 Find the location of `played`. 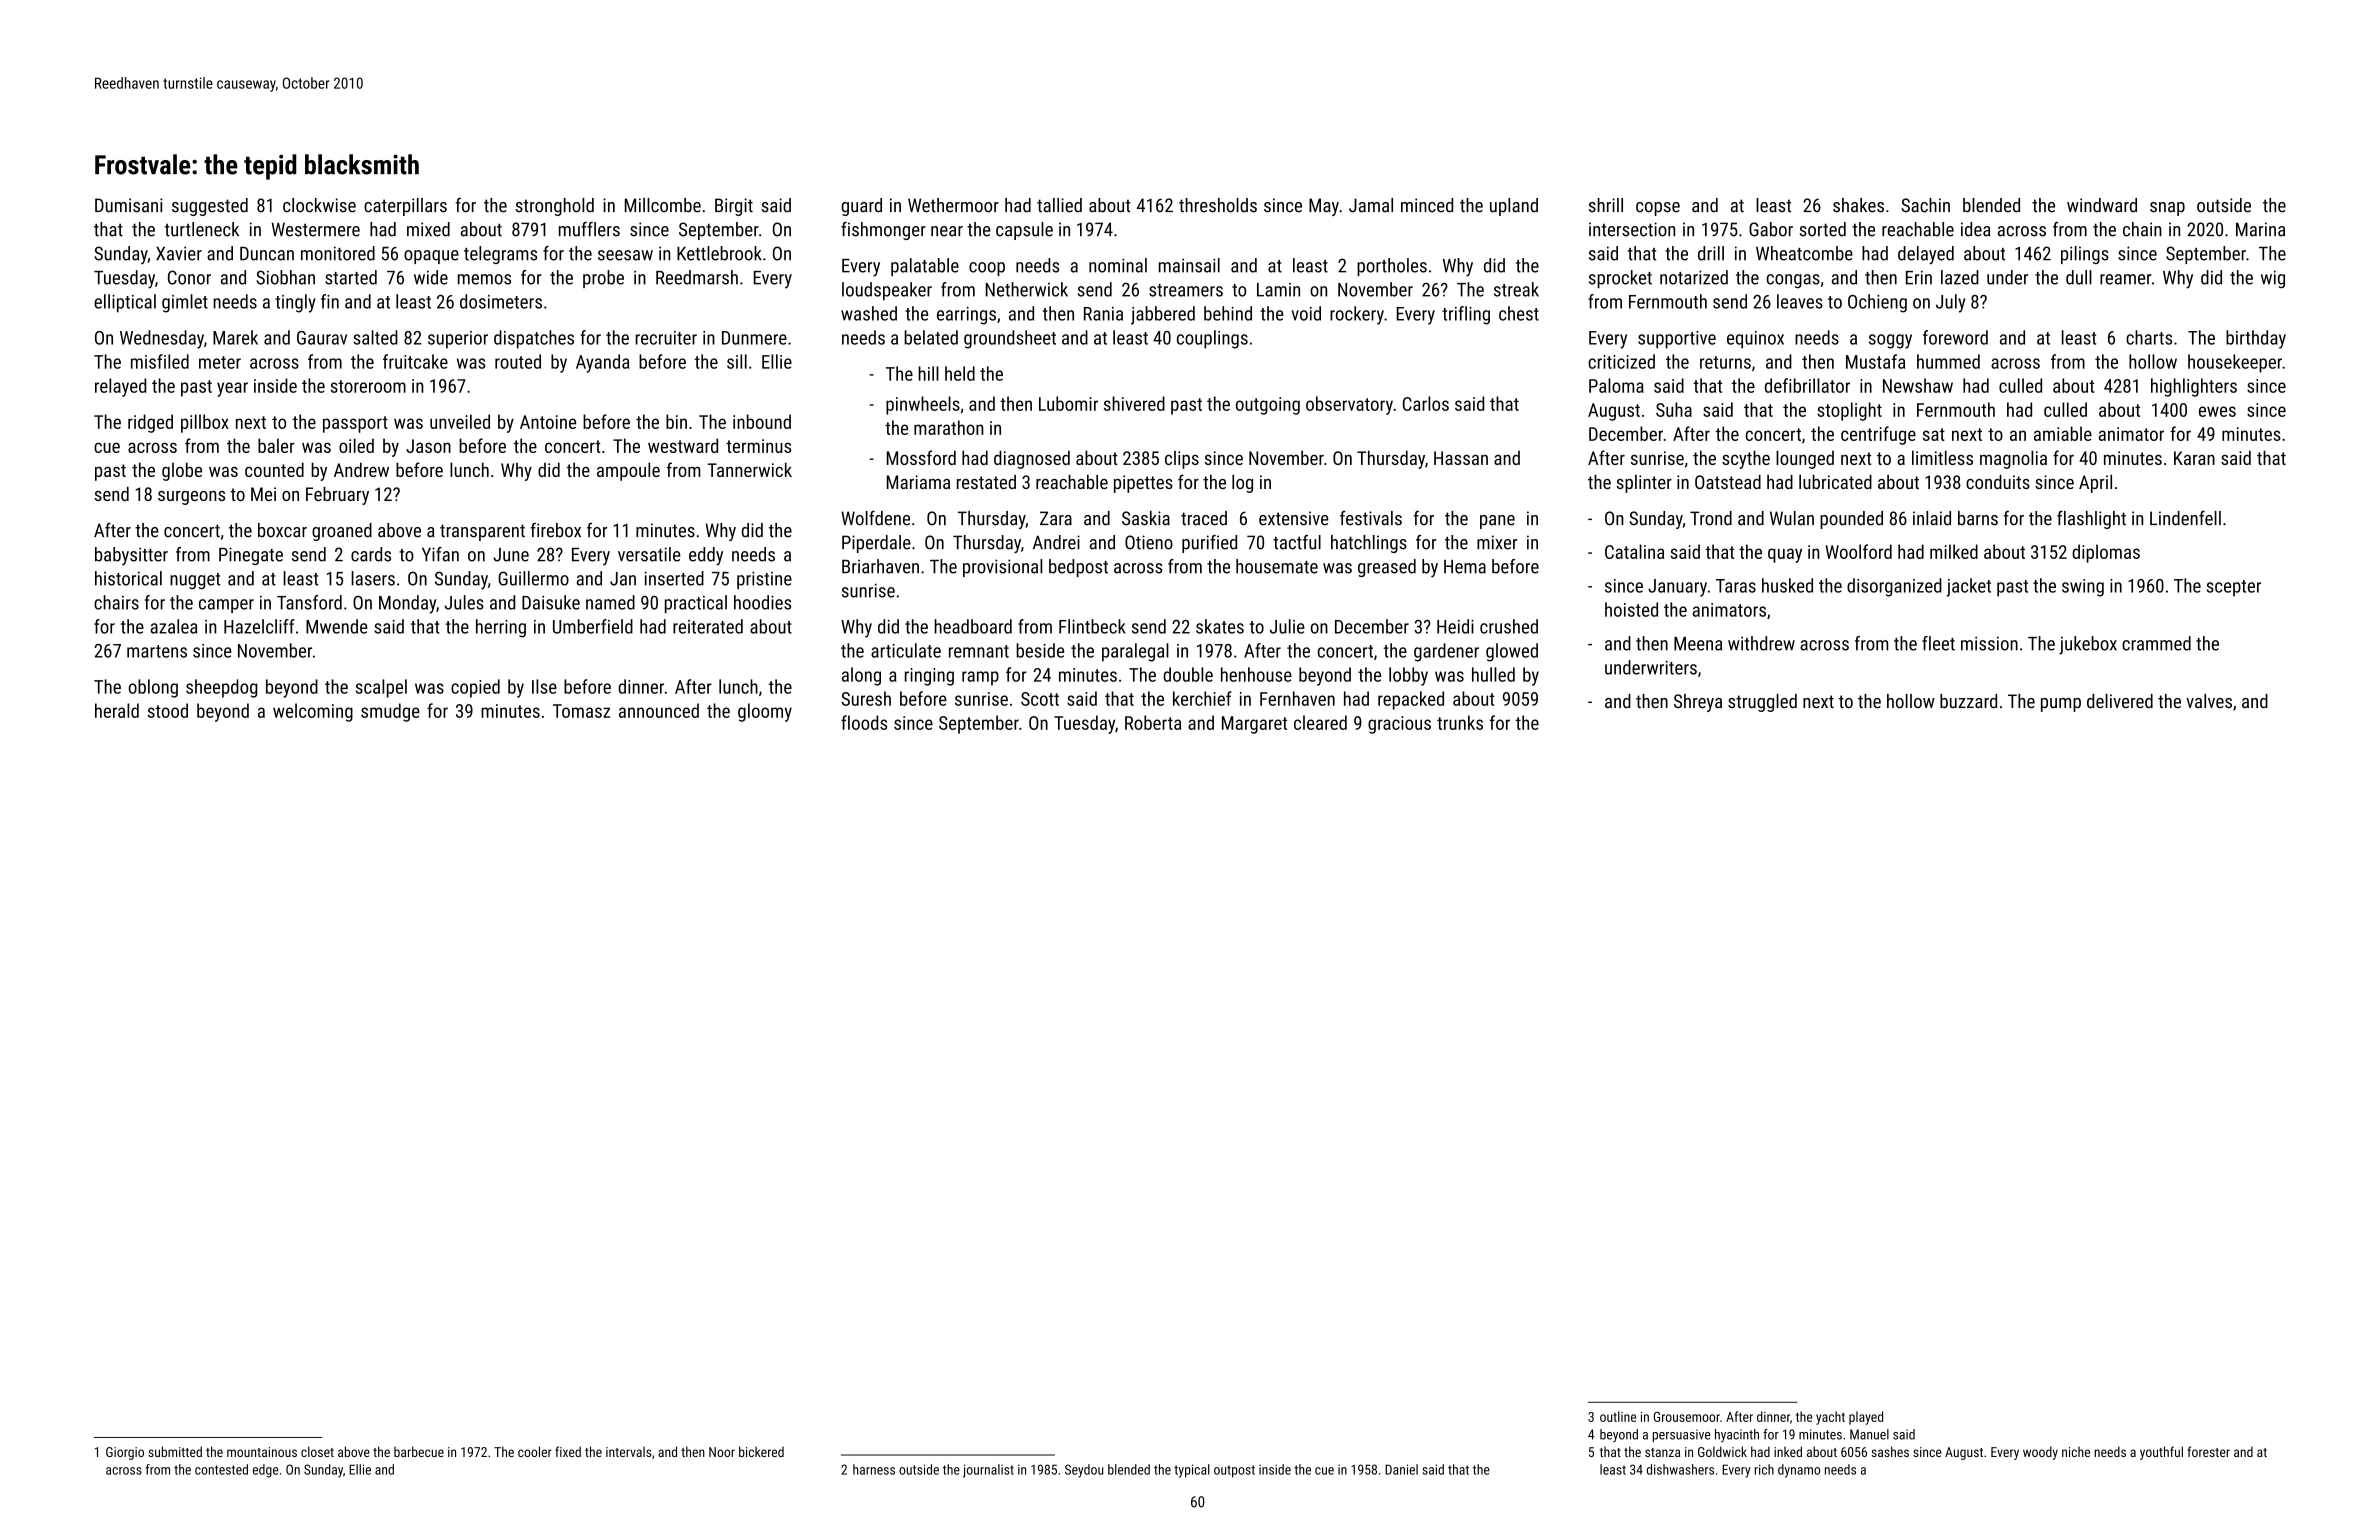

played is located at coordinates (1866, 1418).
